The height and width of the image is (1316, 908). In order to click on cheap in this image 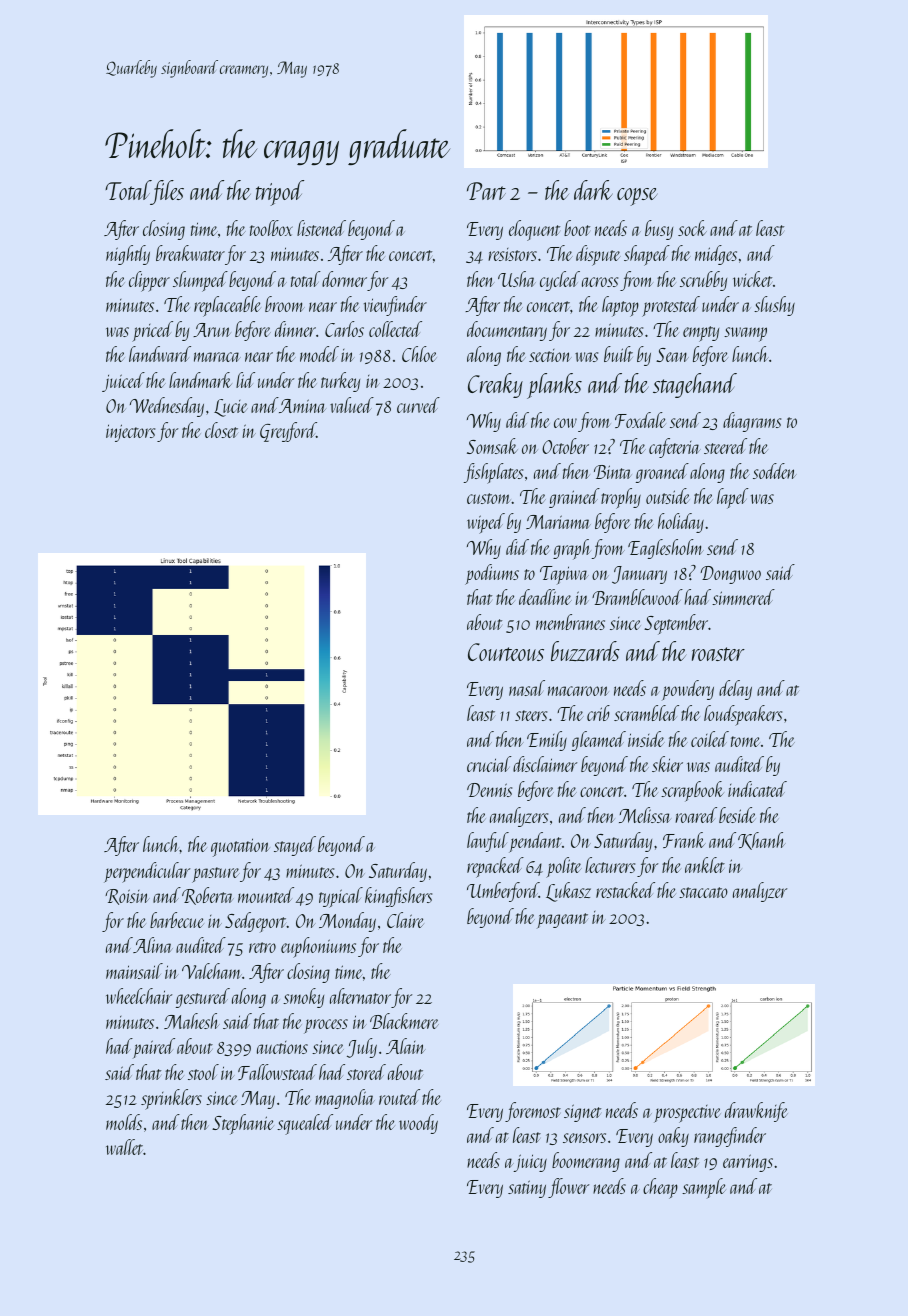, I will do `click(660, 1188)`.
